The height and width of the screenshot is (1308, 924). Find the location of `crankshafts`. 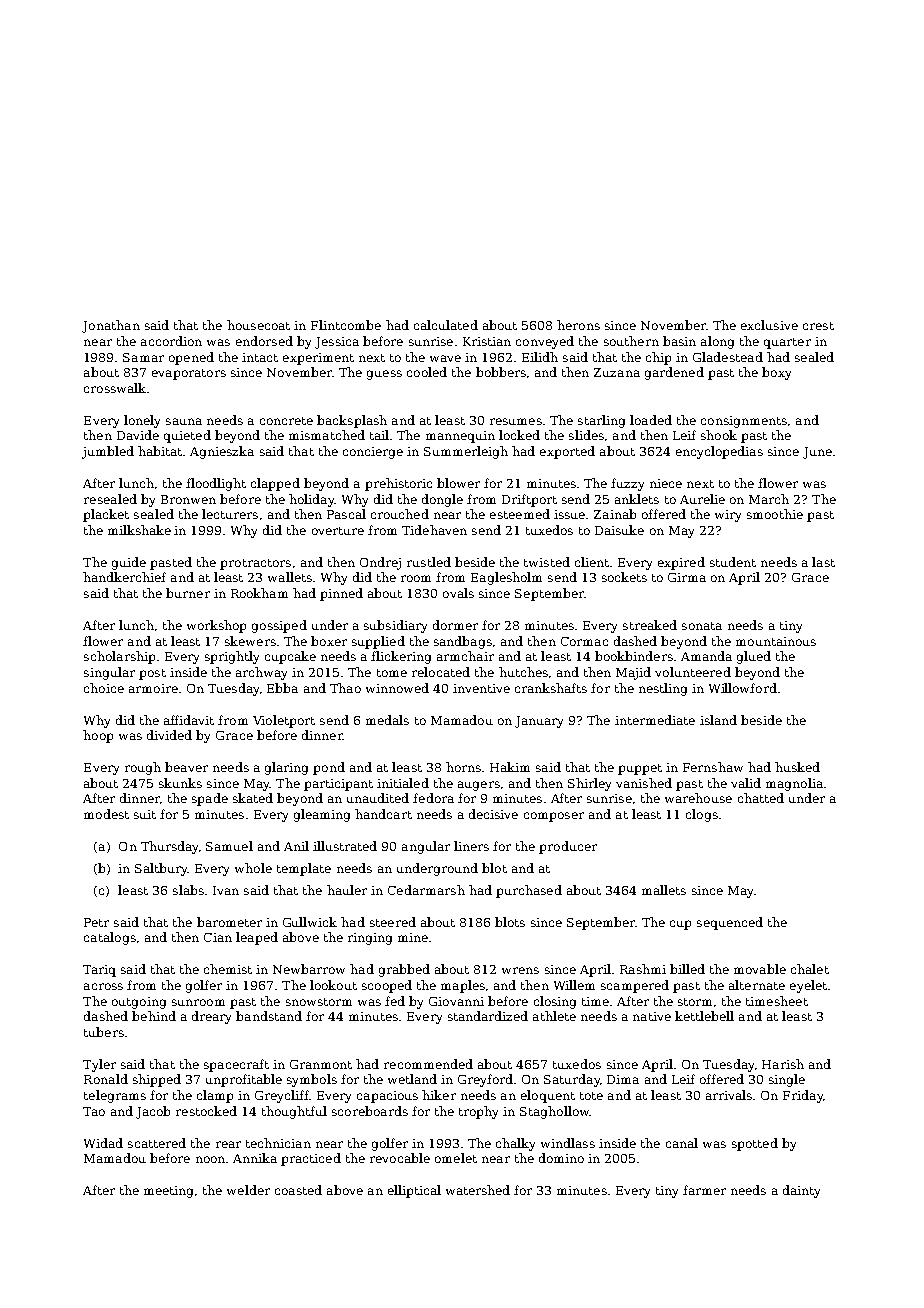

crankshafts is located at coordinates (551, 688).
